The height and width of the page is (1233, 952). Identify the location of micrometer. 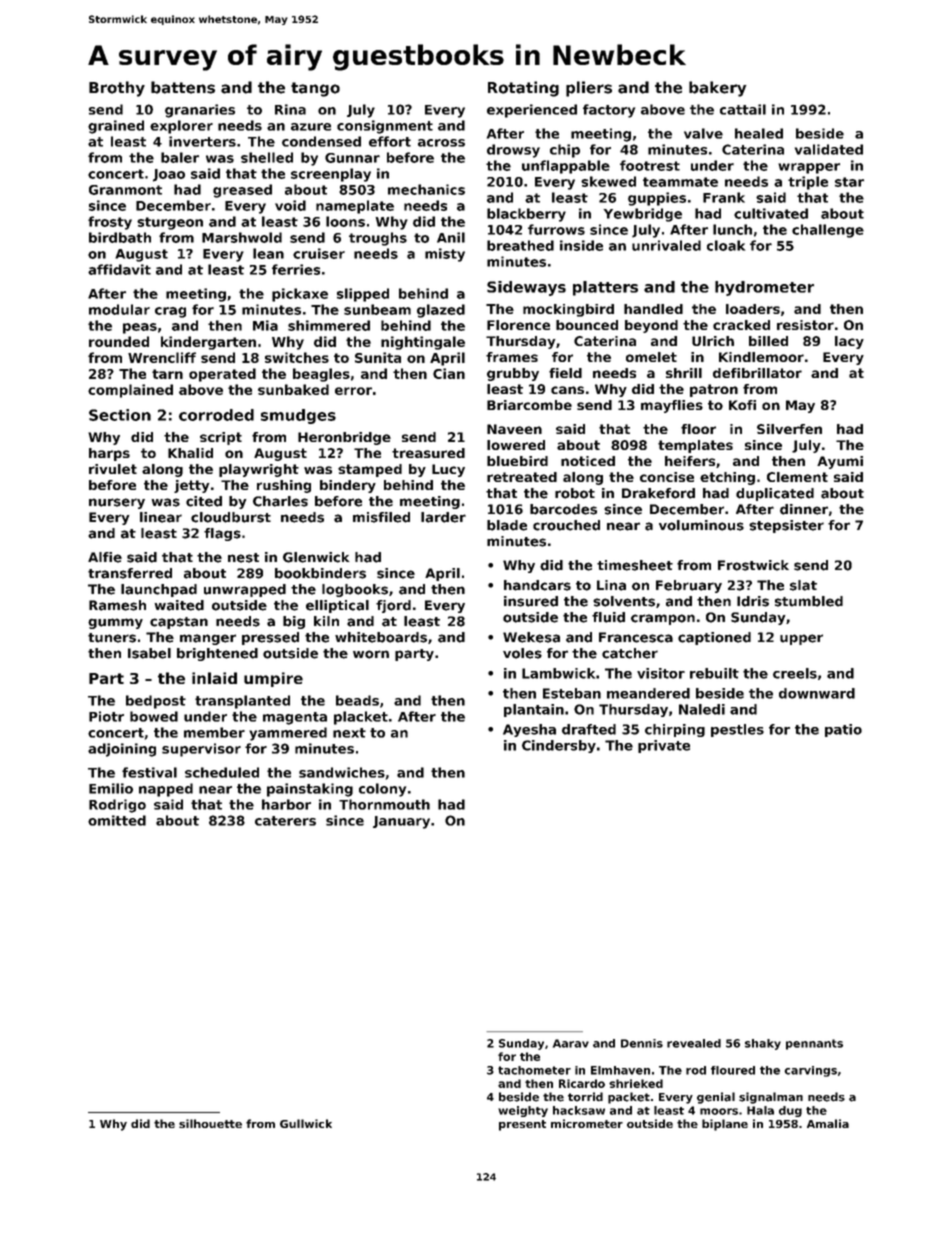
(587, 1123).
